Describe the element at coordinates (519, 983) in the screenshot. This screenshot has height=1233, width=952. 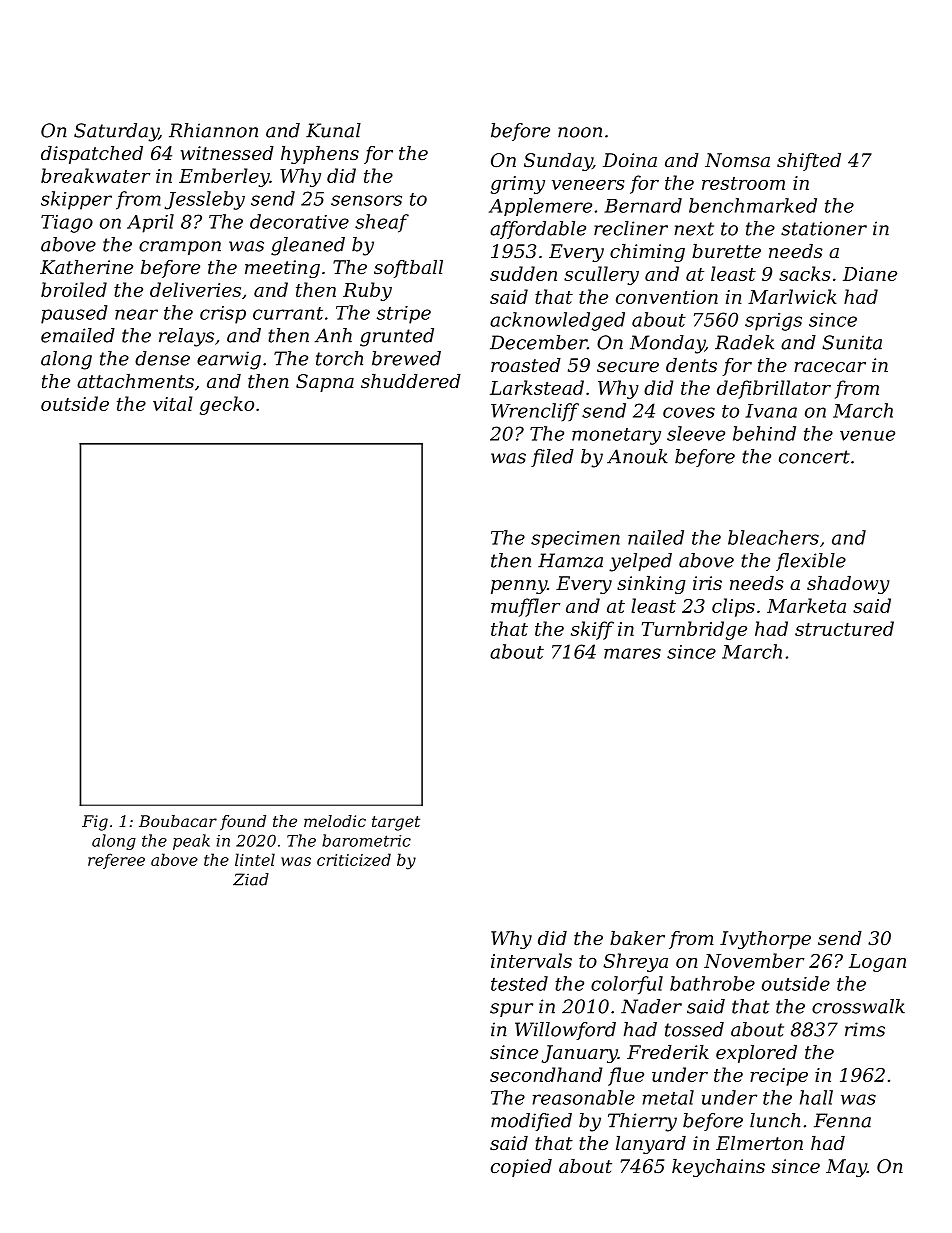
I see `tested` at that location.
